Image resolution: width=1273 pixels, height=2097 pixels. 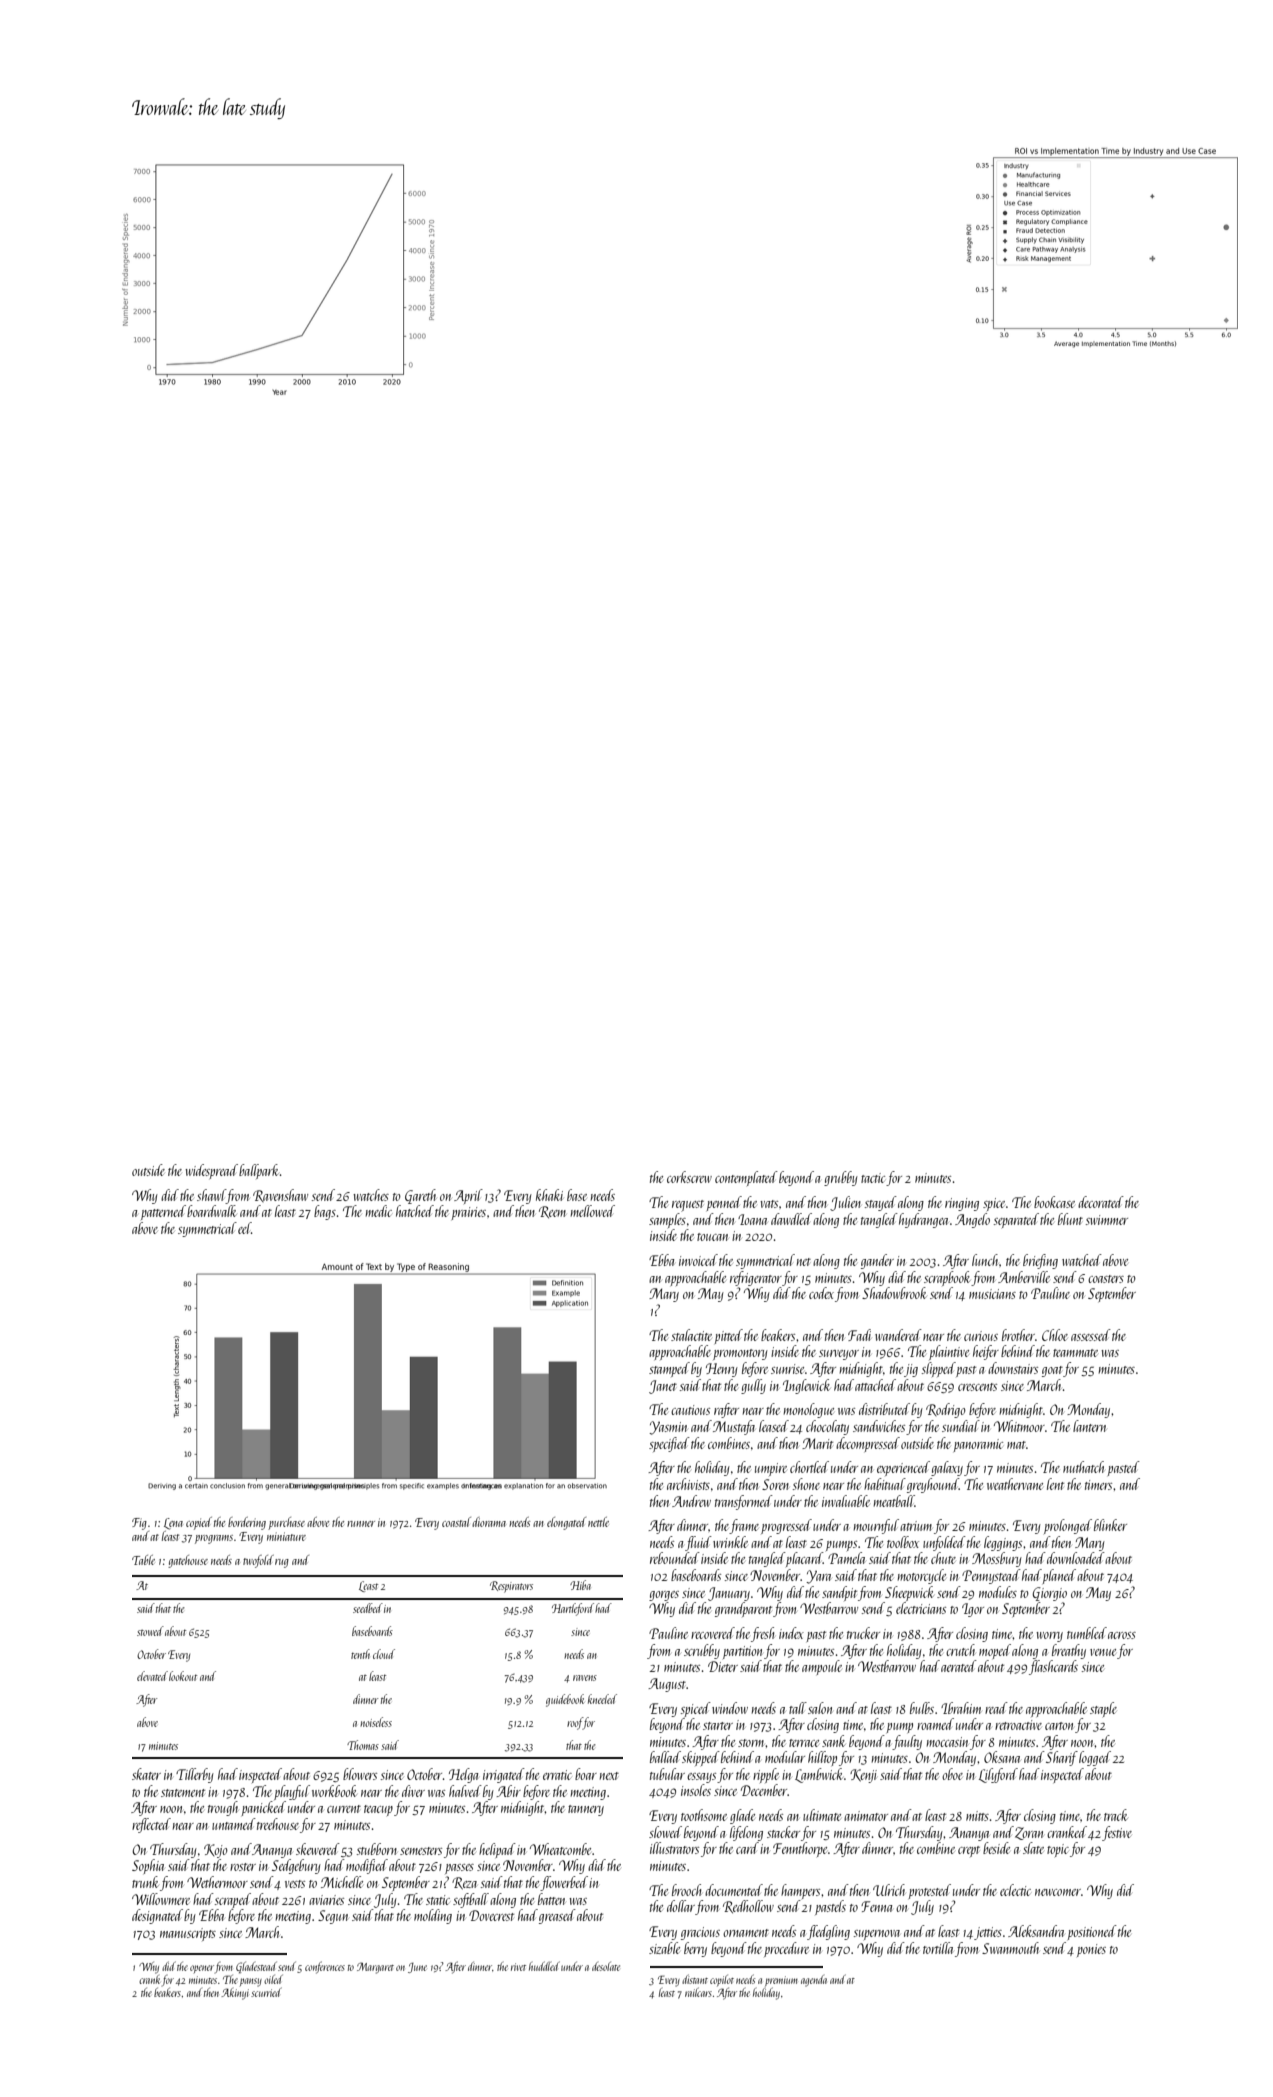 I want to click on stalactite, so click(x=691, y=1335).
